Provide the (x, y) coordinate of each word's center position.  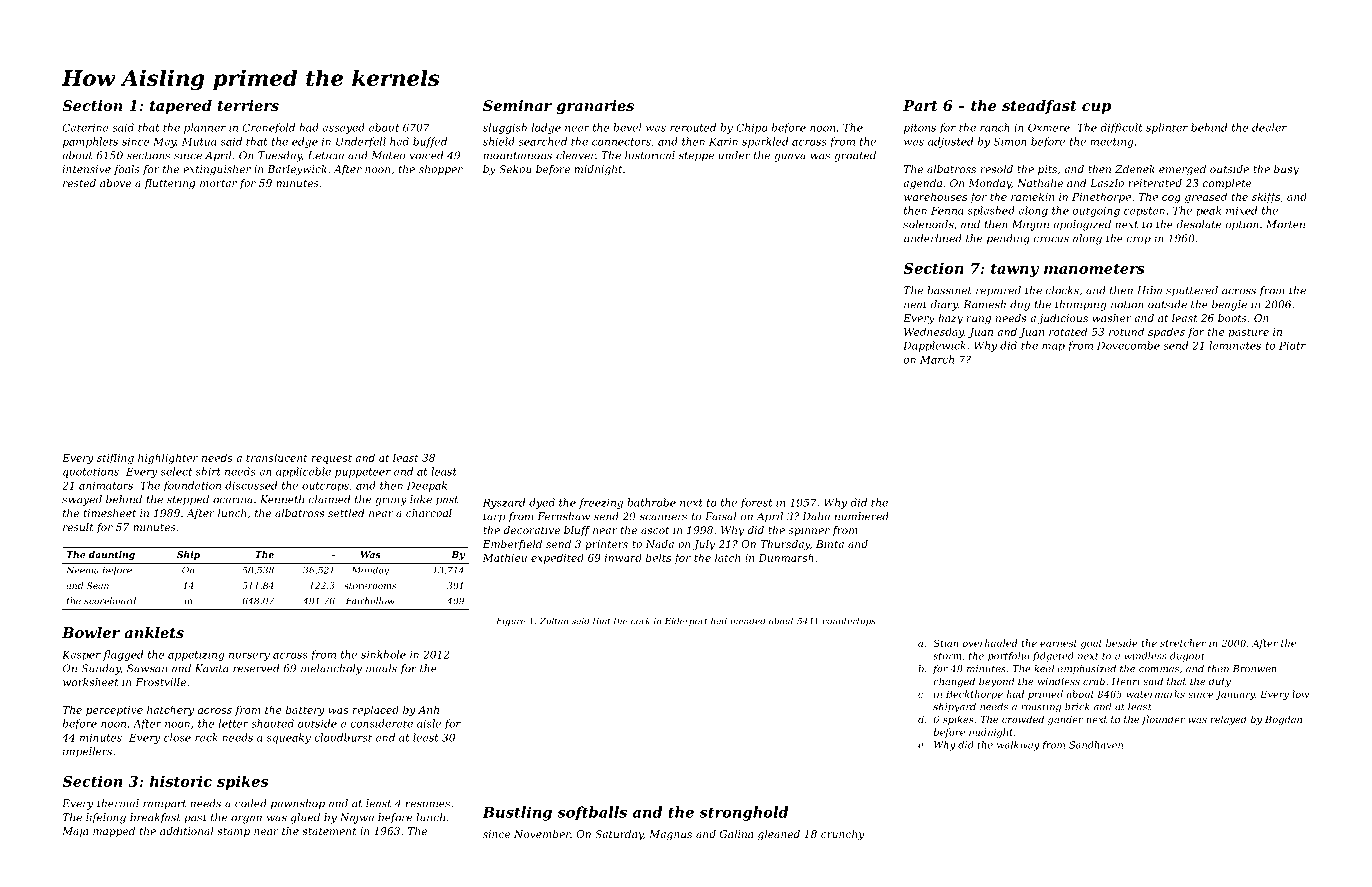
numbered (862, 516)
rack (206, 737)
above (115, 183)
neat (915, 305)
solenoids (928, 224)
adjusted (950, 142)
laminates (1235, 345)
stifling (115, 458)
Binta (830, 544)
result (78, 527)
